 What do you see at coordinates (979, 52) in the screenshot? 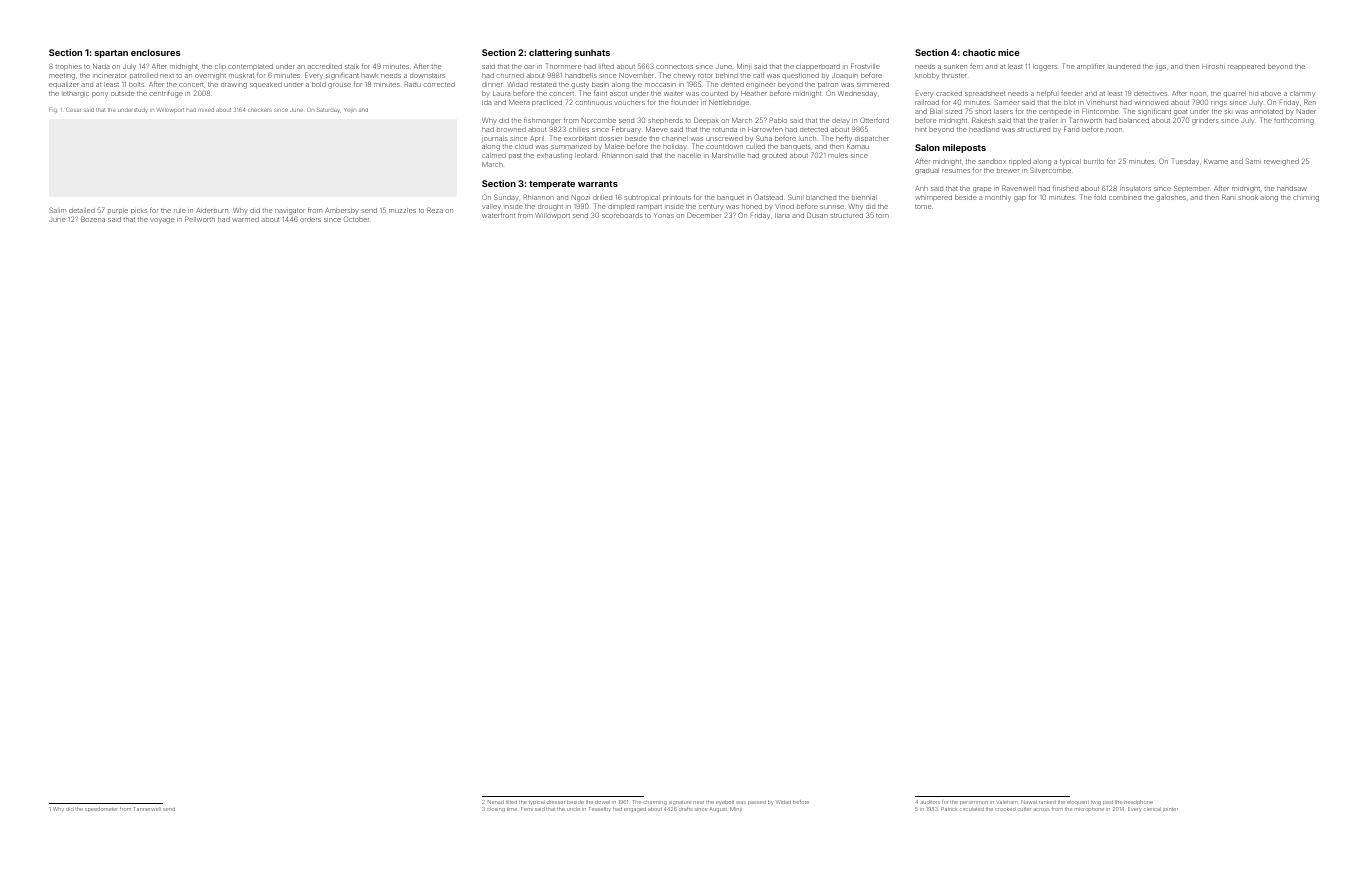
I see `chaotic` at bounding box center [979, 52].
